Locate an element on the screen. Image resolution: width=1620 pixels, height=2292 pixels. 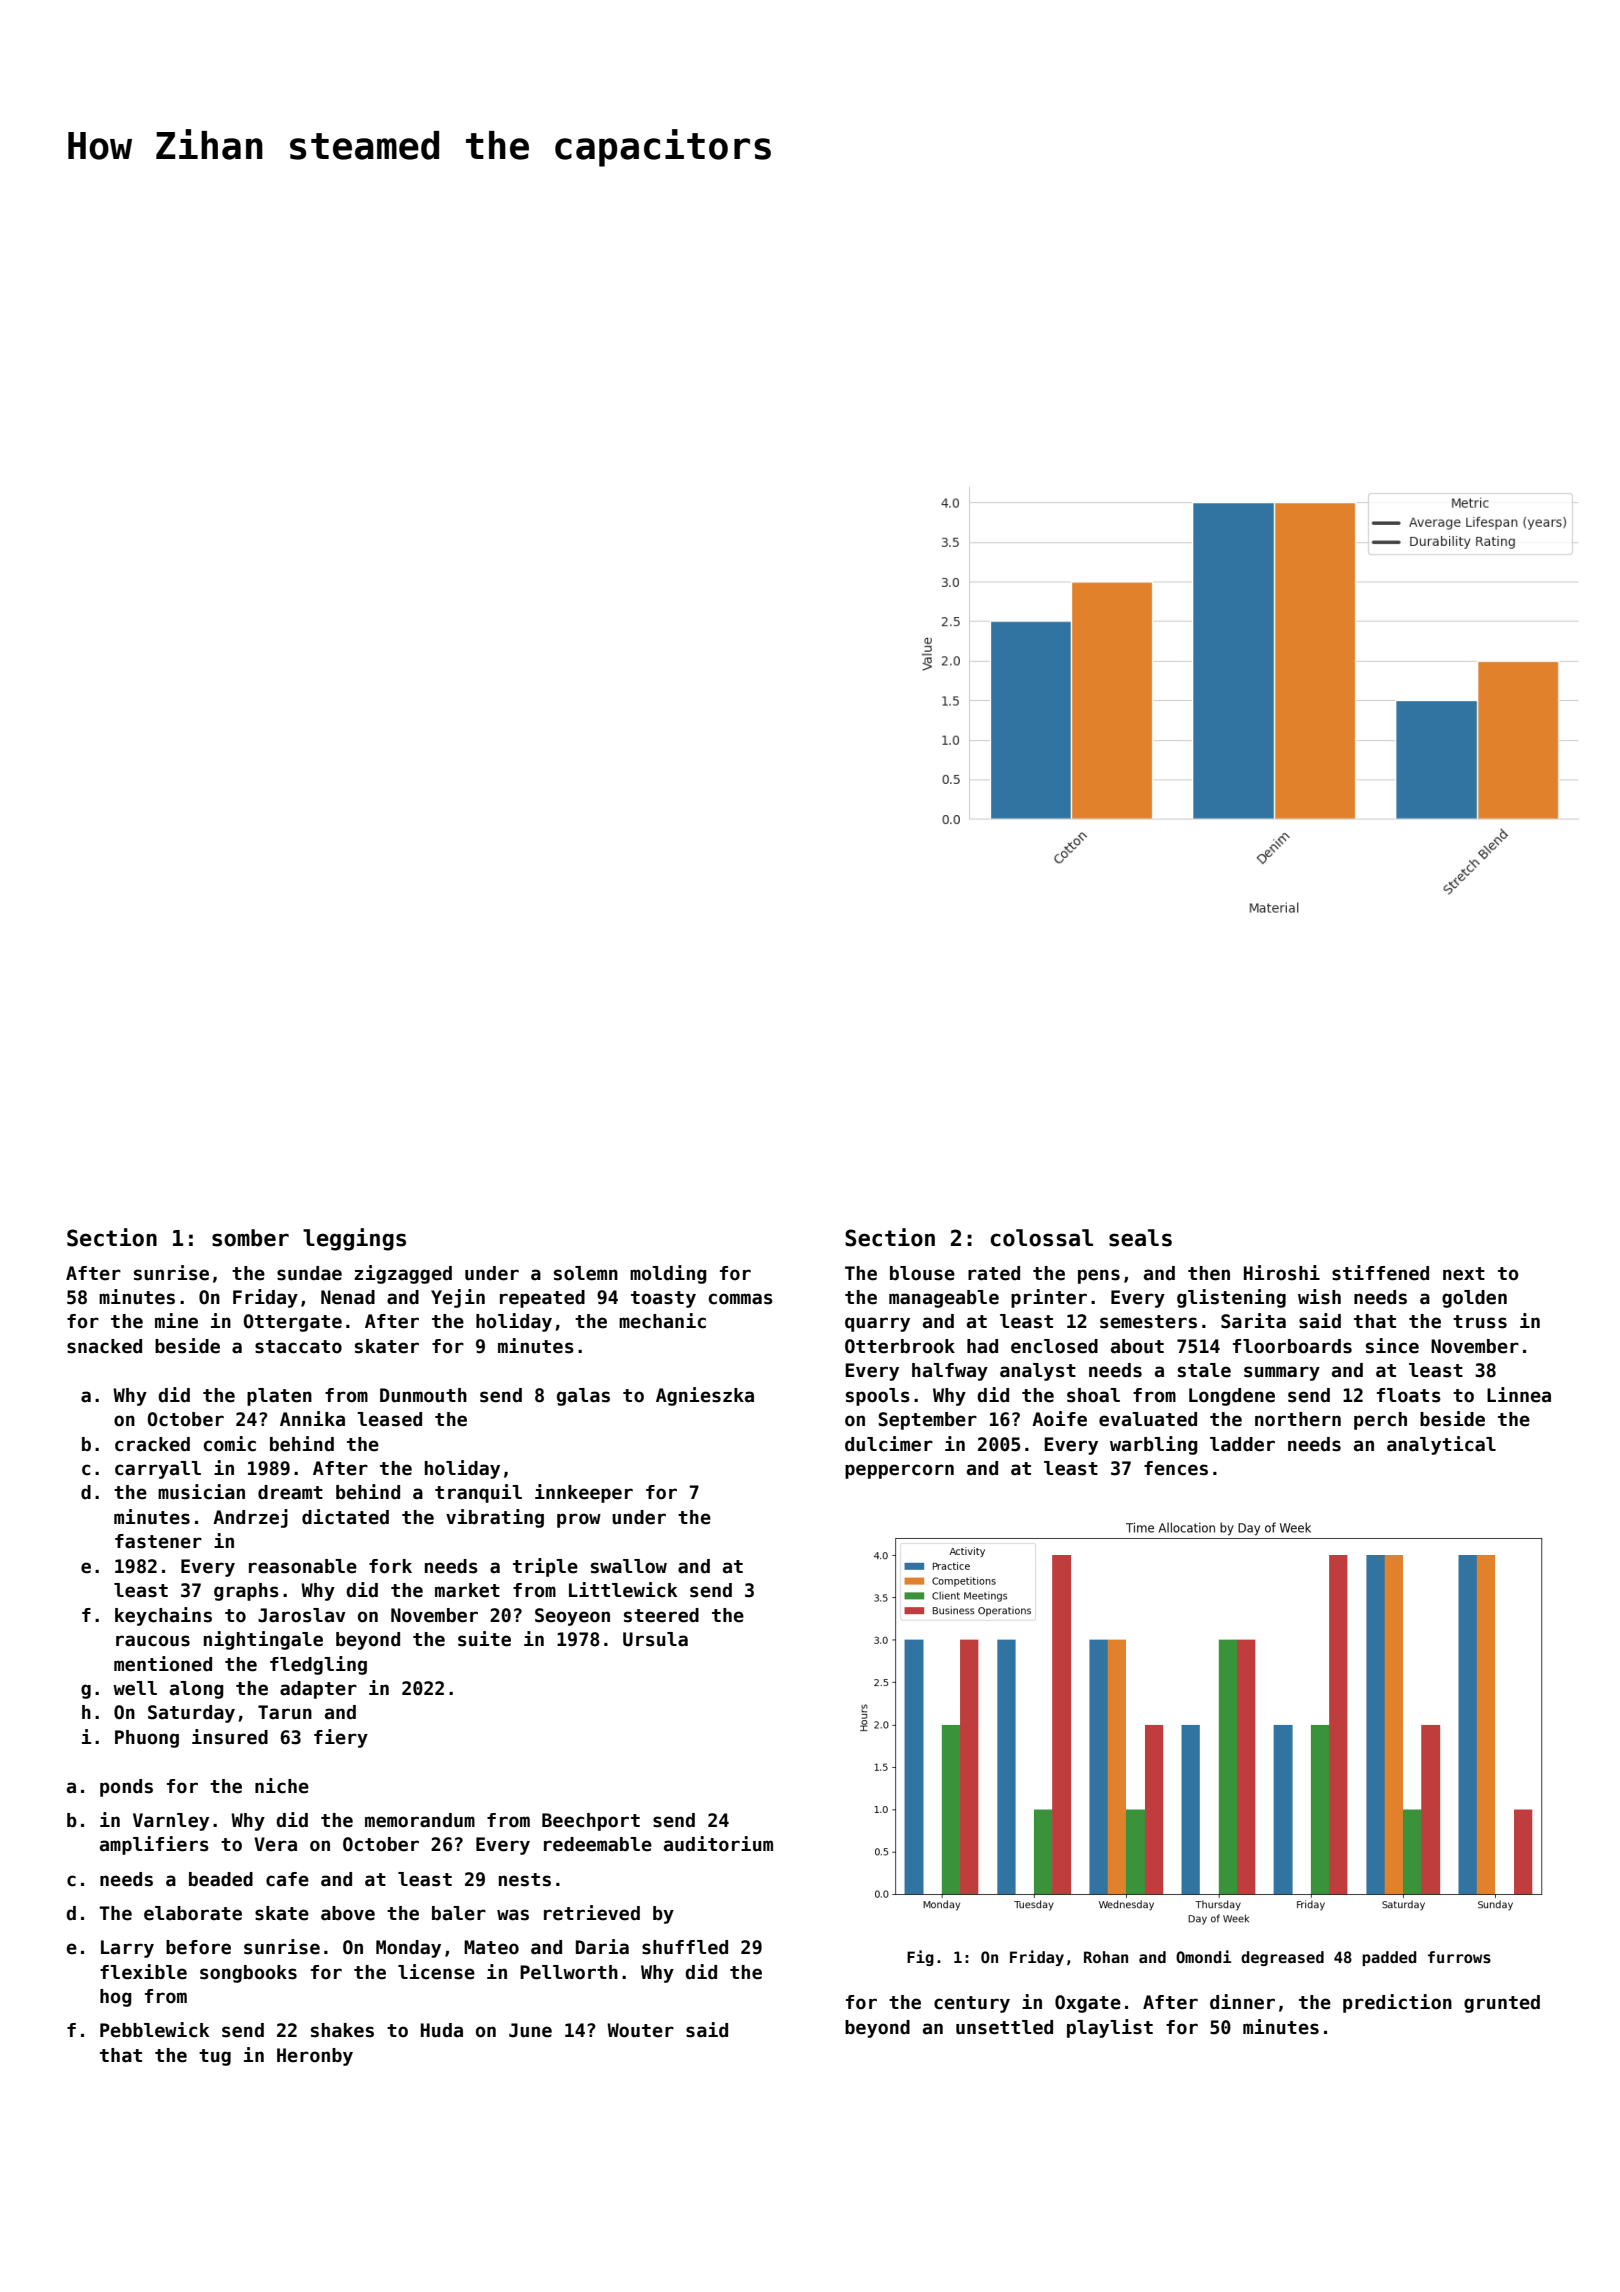
grunted is located at coordinates (1502, 2004).
